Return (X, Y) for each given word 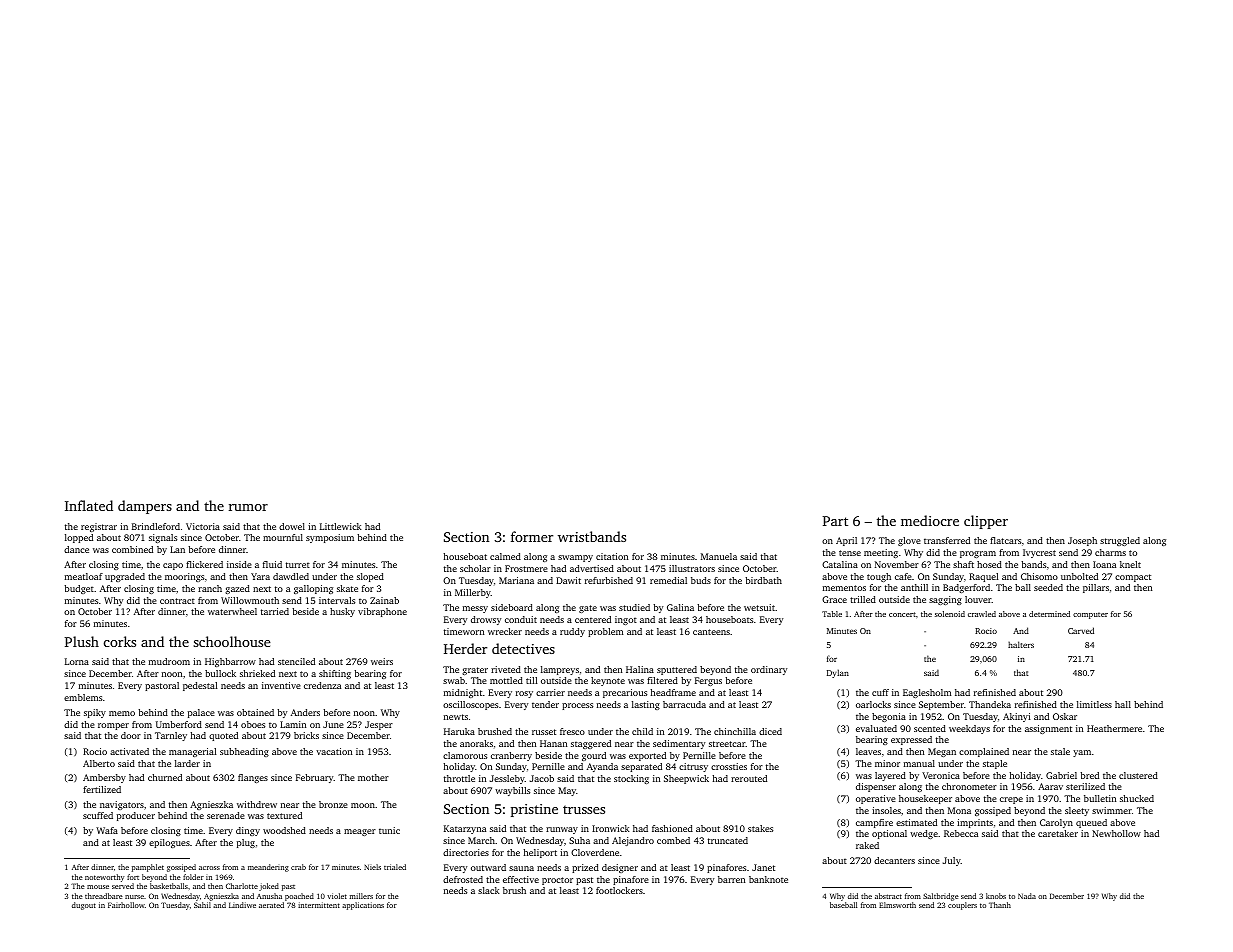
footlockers (619, 890)
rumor (248, 507)
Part (835, 521)
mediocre (930, 520)
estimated (916, 822)
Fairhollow (126, 905)
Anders (305, 712)
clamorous (465, 755)
